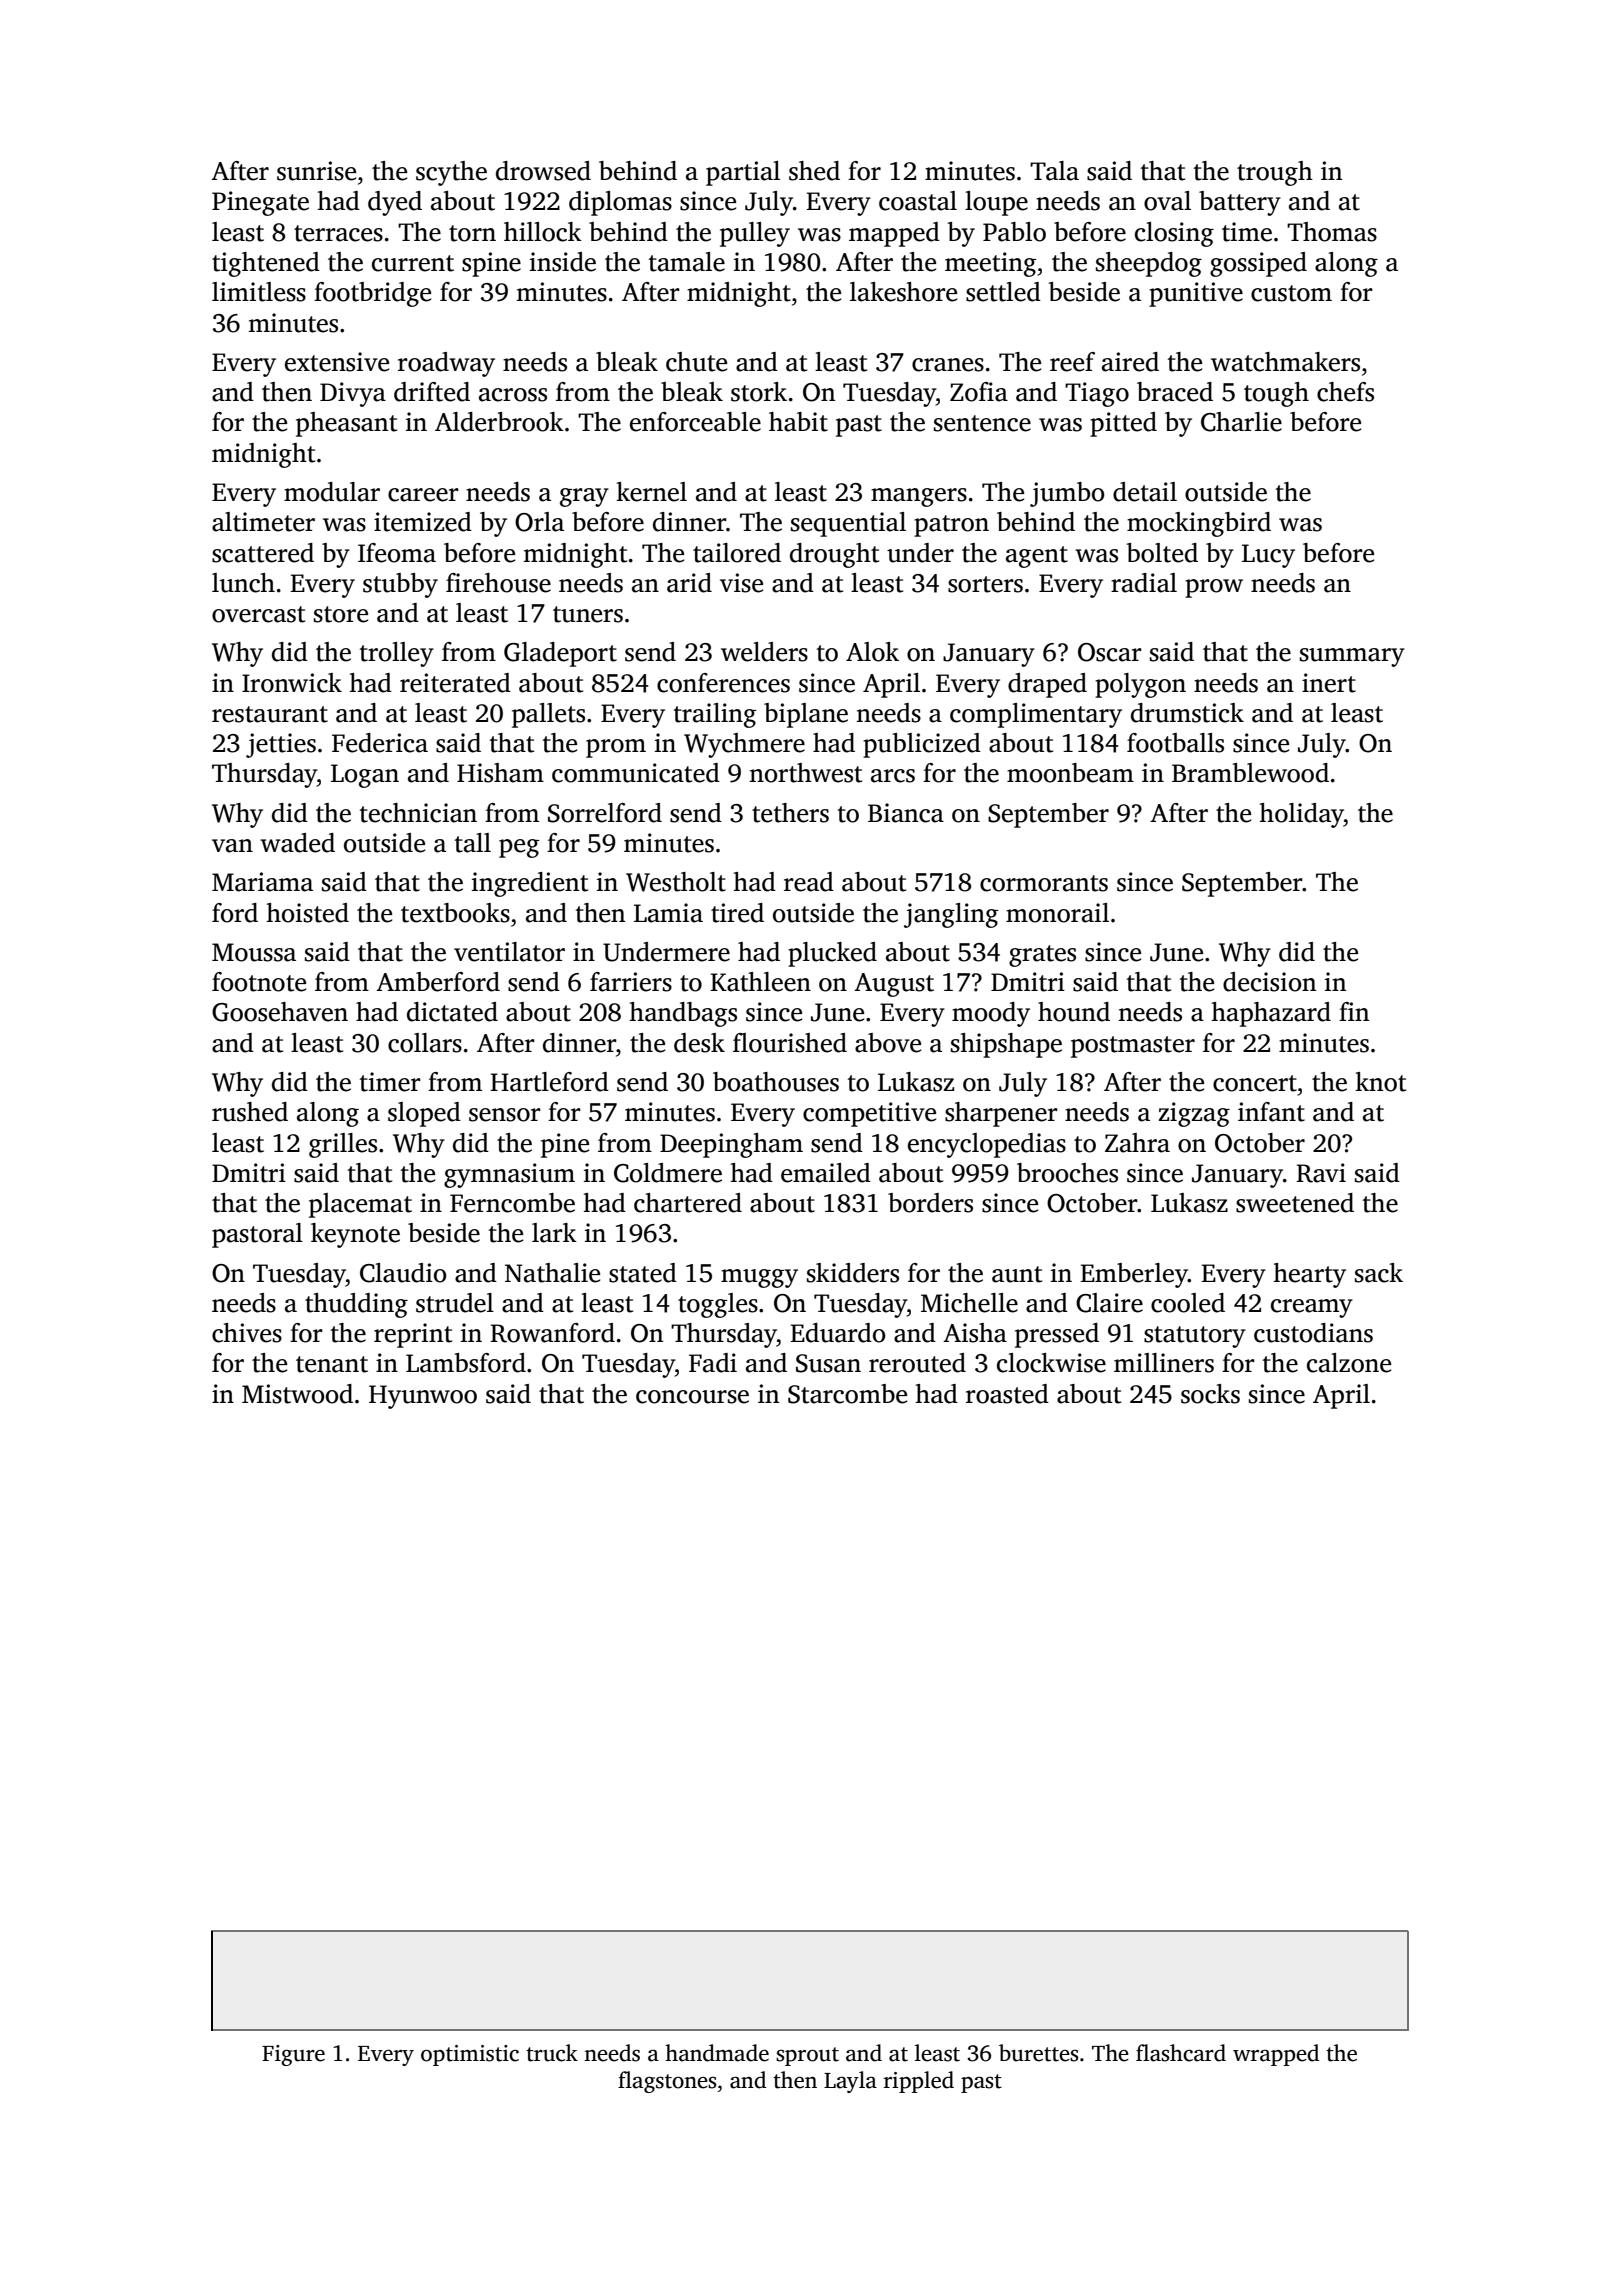  What do you see at coordinates (355, 1235) in the page?
I see `keynote` at bounding box center [355, 1235].
